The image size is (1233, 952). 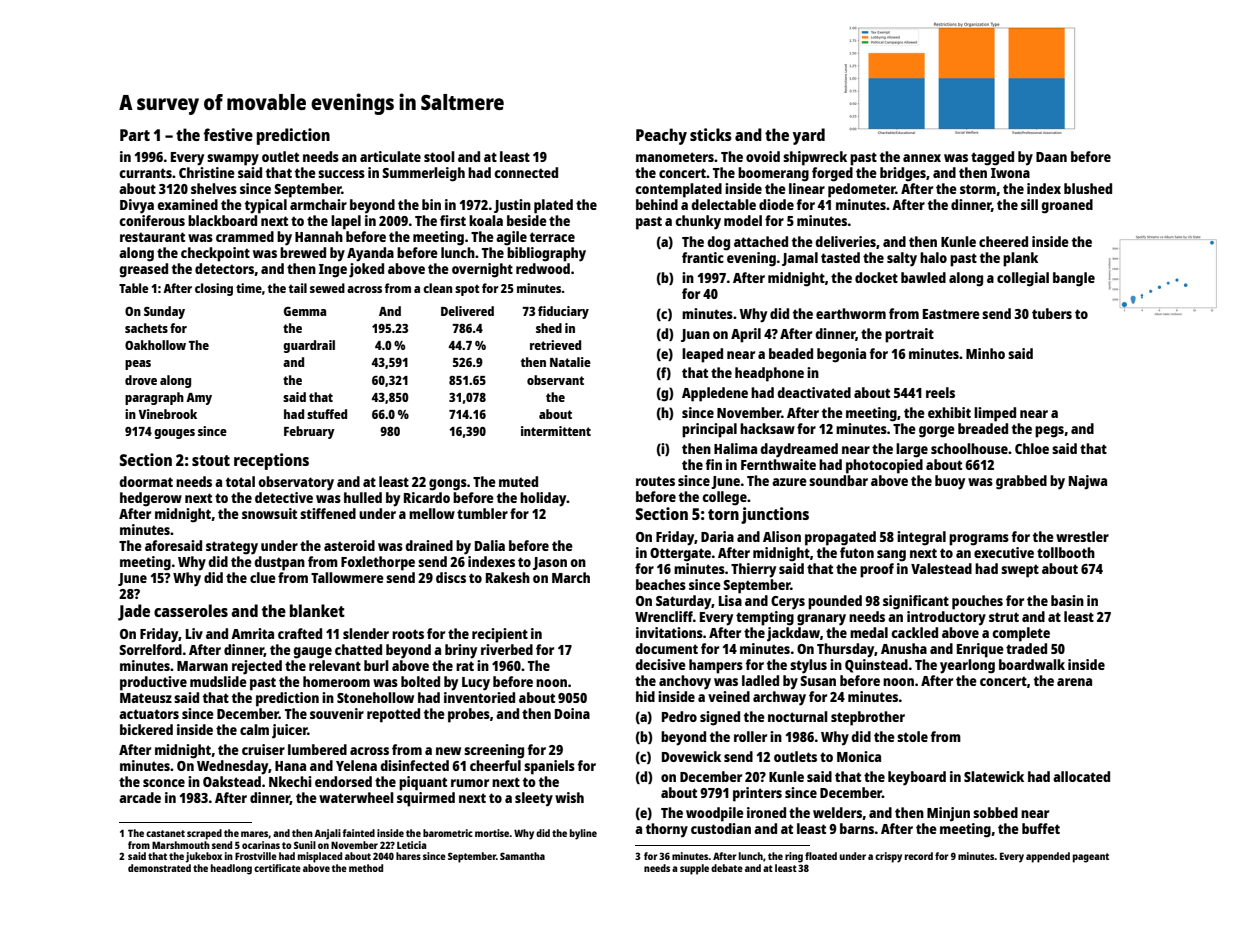 What do you see at coordinates (555, 345) in the screenshot?
I see `retrieved` at bounding box center [555, 345].
